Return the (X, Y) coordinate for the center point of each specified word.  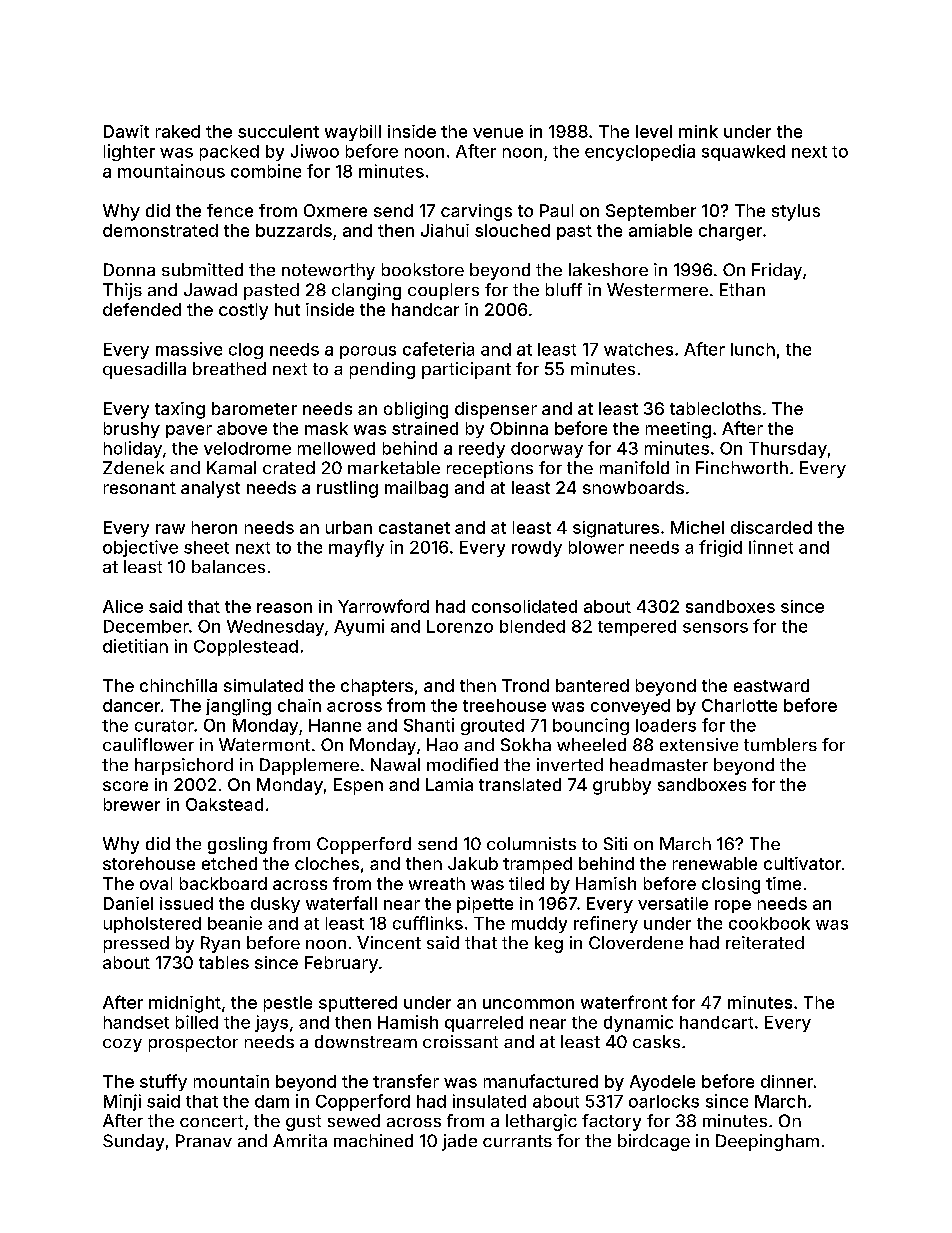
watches (638, 349)
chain (299, 705)
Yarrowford (383, 606)
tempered (637, 628)
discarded (771, 527)
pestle (288, 1004)
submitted (202, 269)
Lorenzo (460, 626)
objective (140, 548)
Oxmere (335, 210)
